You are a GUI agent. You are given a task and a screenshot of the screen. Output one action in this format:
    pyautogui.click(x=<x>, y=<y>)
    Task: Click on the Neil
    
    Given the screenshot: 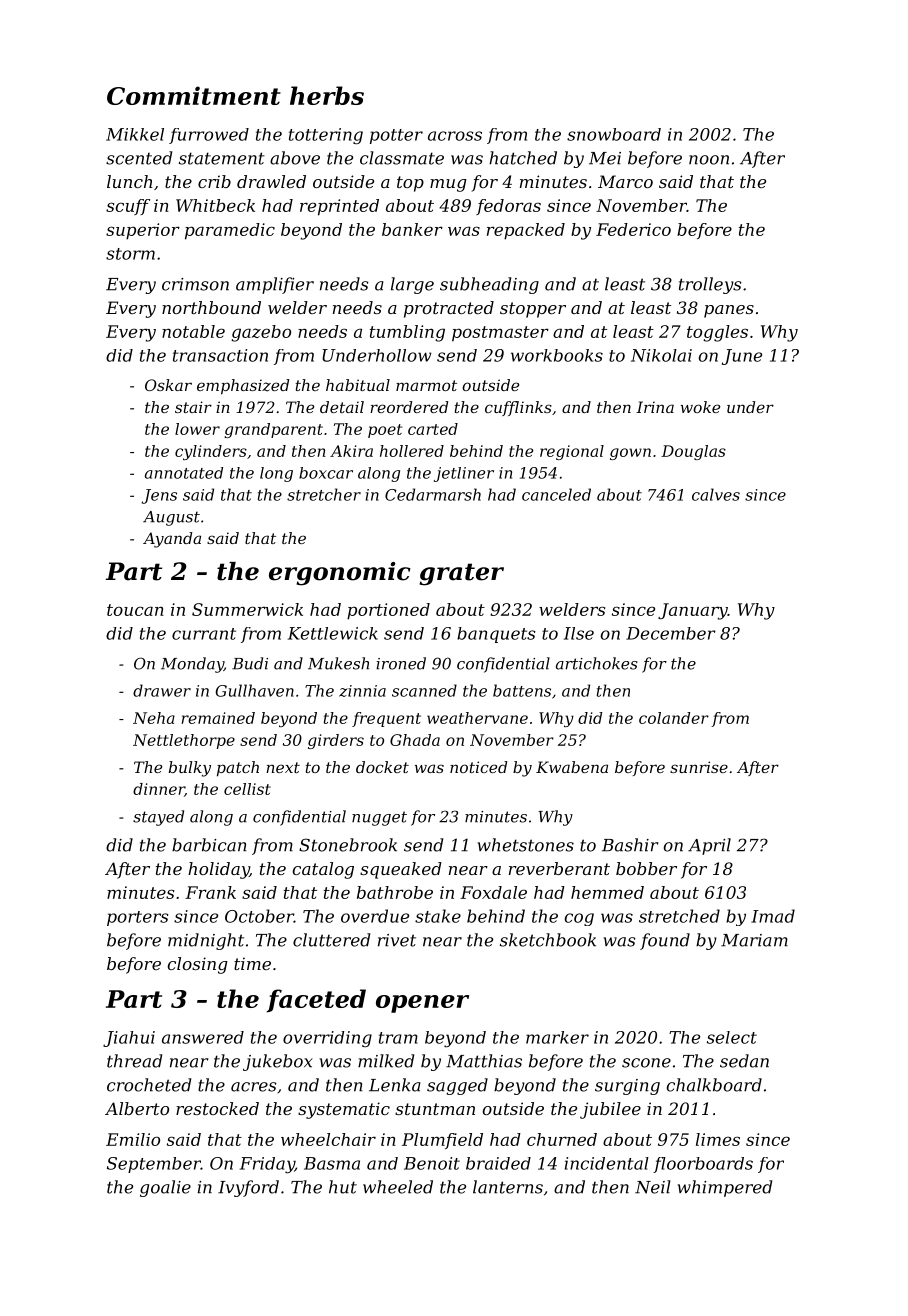 What is the action you would take?
    pyautogui.click(x=653, y=1187)
